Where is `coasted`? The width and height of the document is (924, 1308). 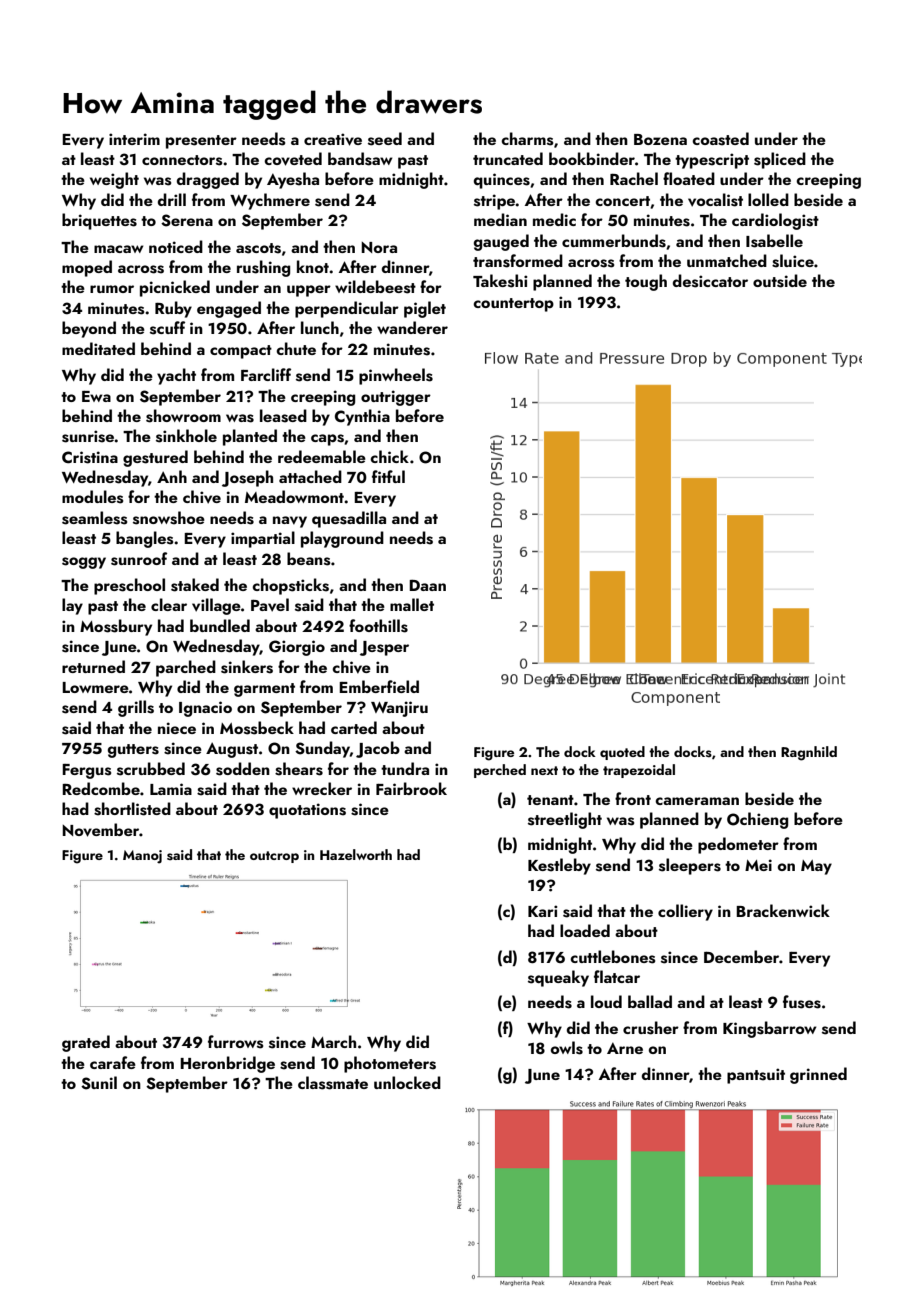 coasted is located at coordinates (720, 139).
